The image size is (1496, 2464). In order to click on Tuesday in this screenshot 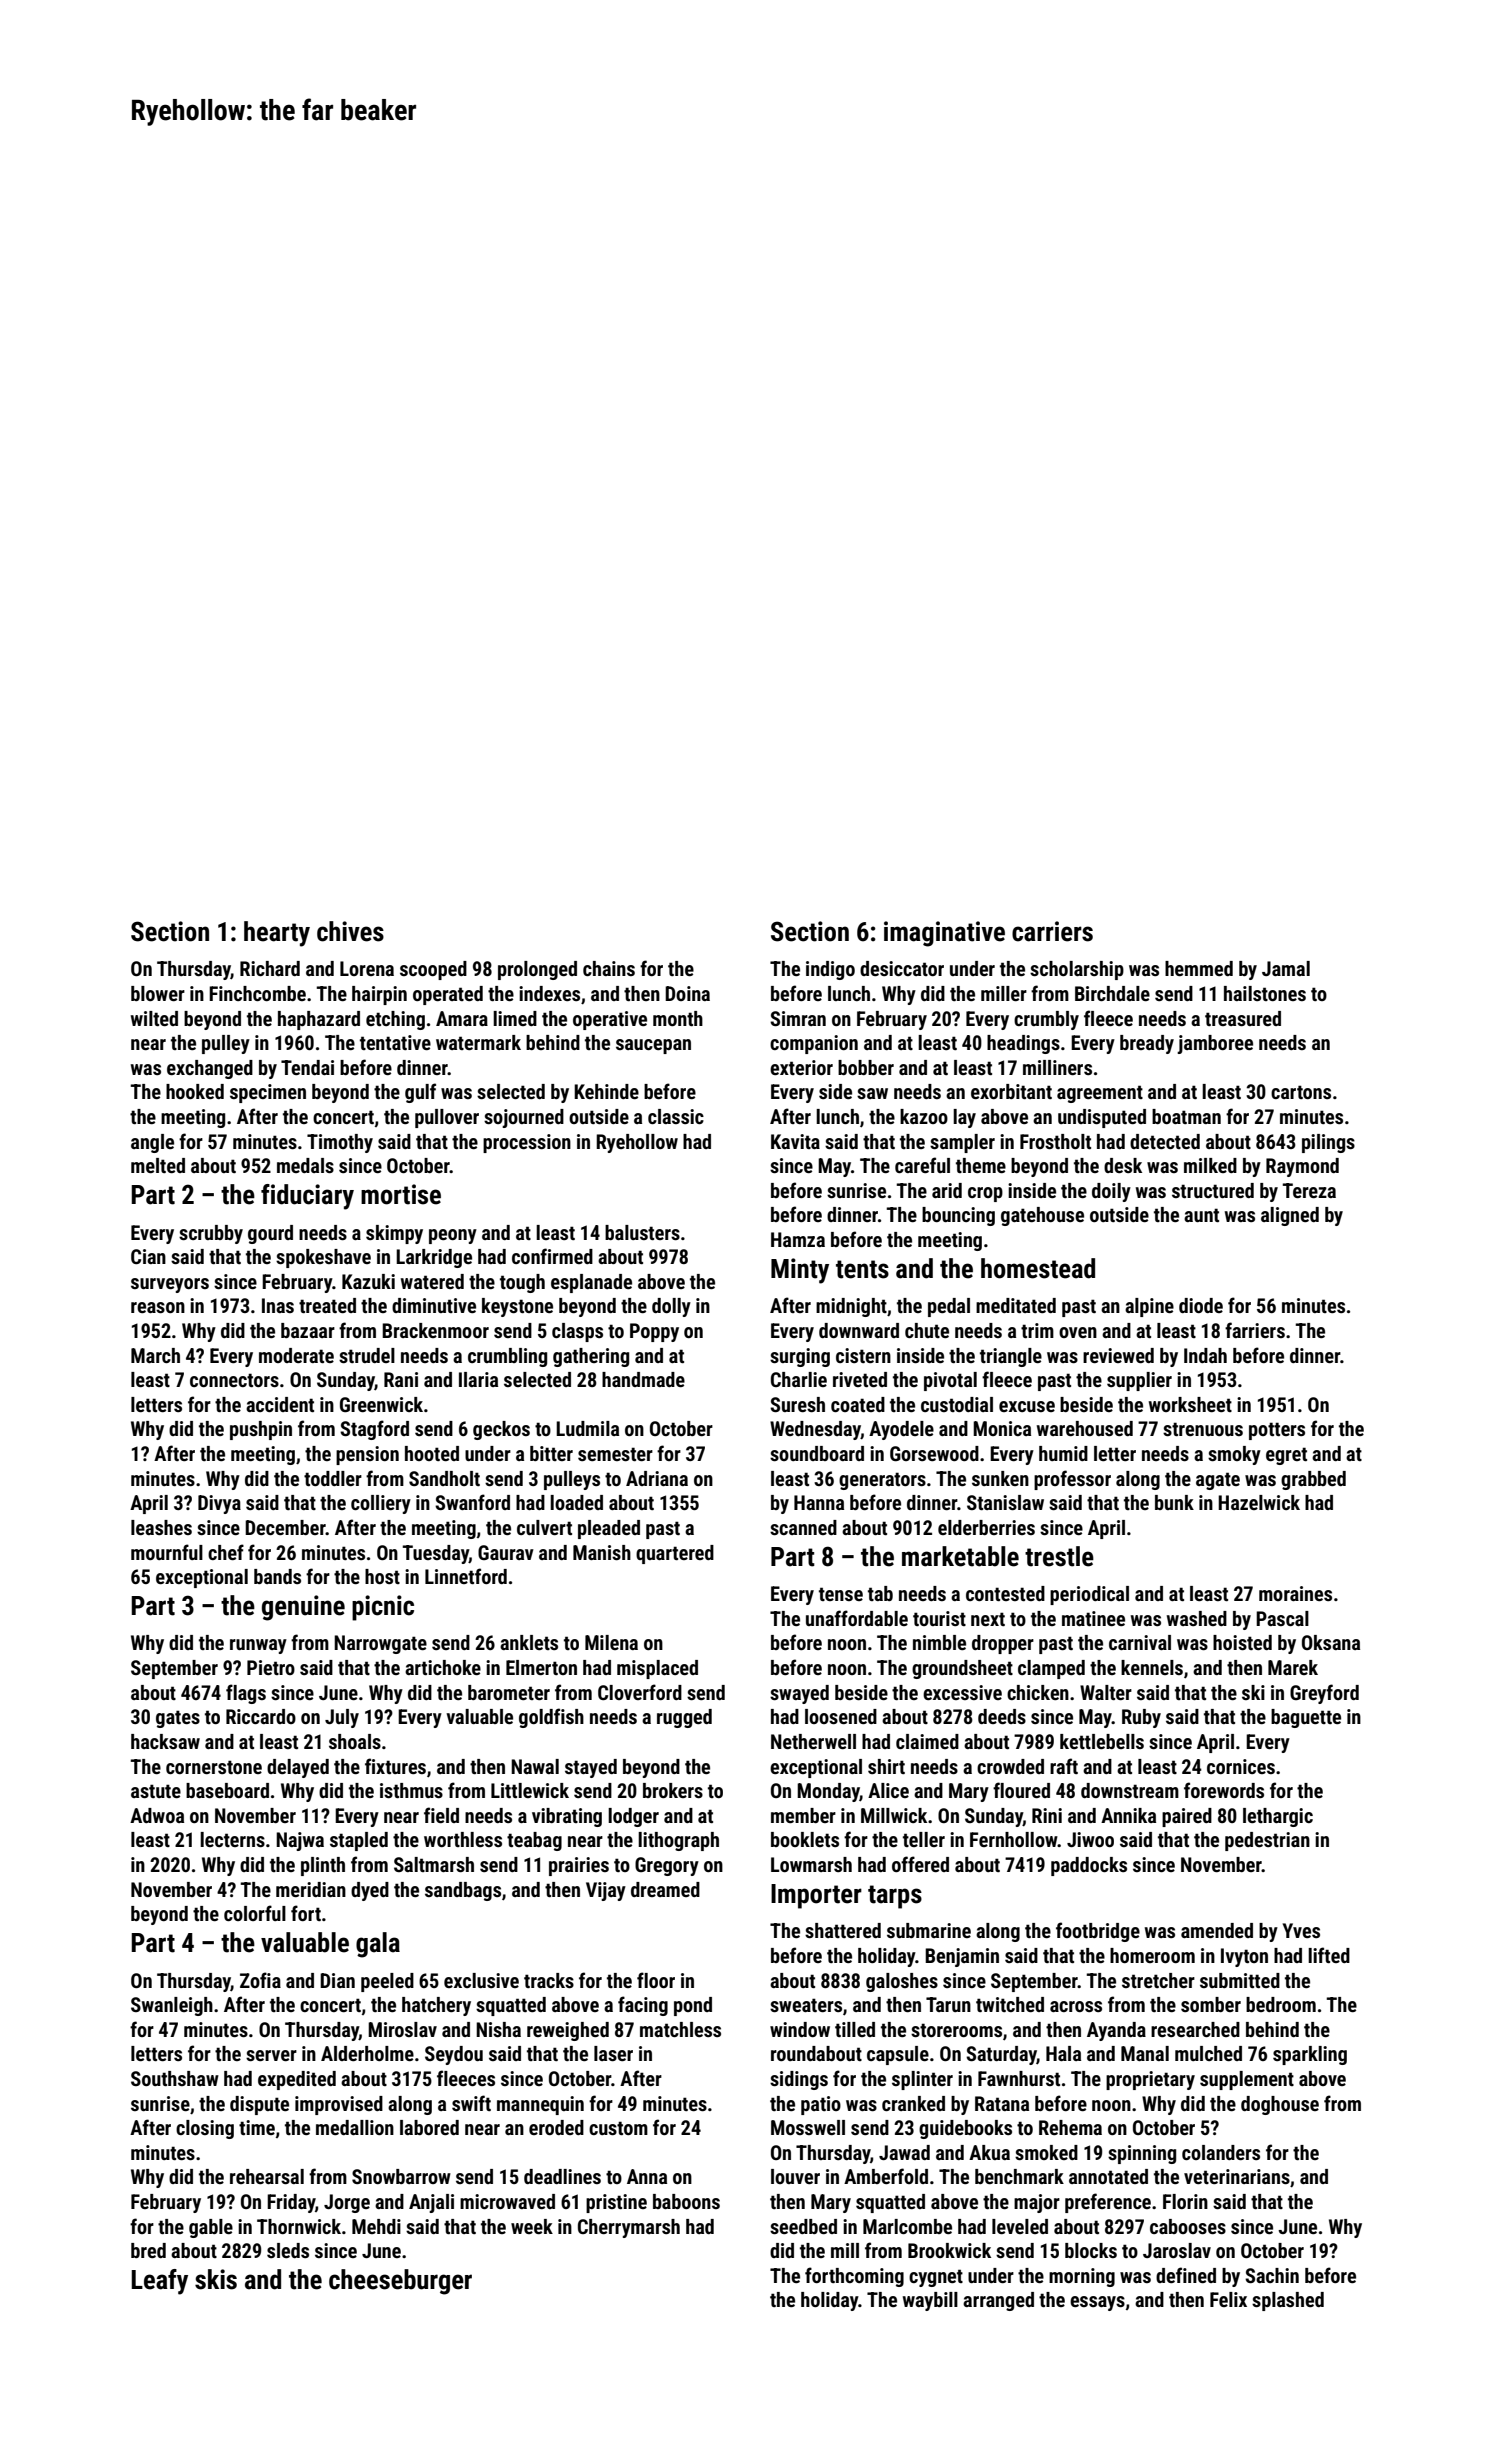, I will do `click(435, 1554)`.
